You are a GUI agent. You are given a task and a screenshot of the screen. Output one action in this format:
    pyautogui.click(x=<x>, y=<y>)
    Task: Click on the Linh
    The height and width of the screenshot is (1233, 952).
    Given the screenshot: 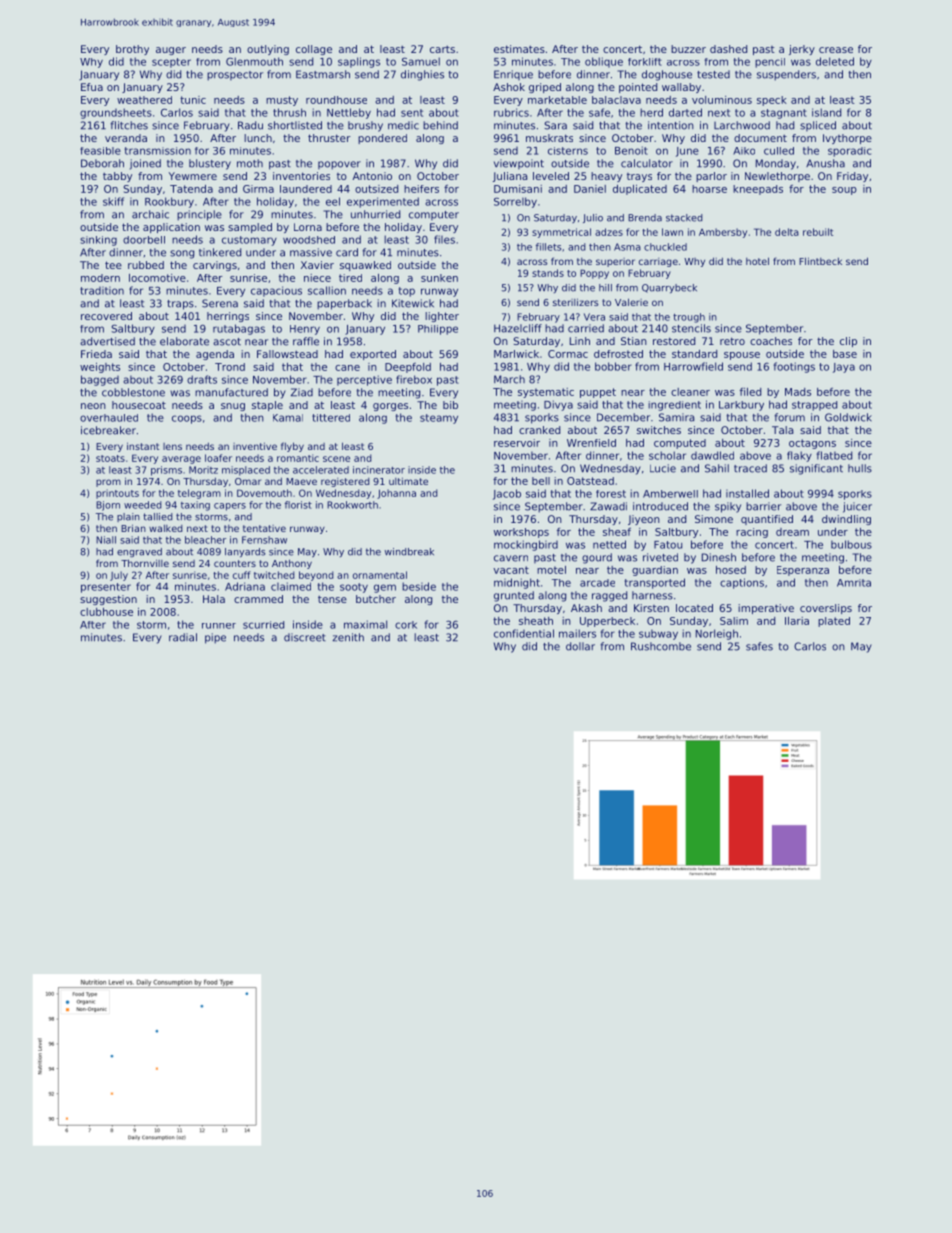 What is the action you would take?
    pyautogui.click(x=580, y=341)
